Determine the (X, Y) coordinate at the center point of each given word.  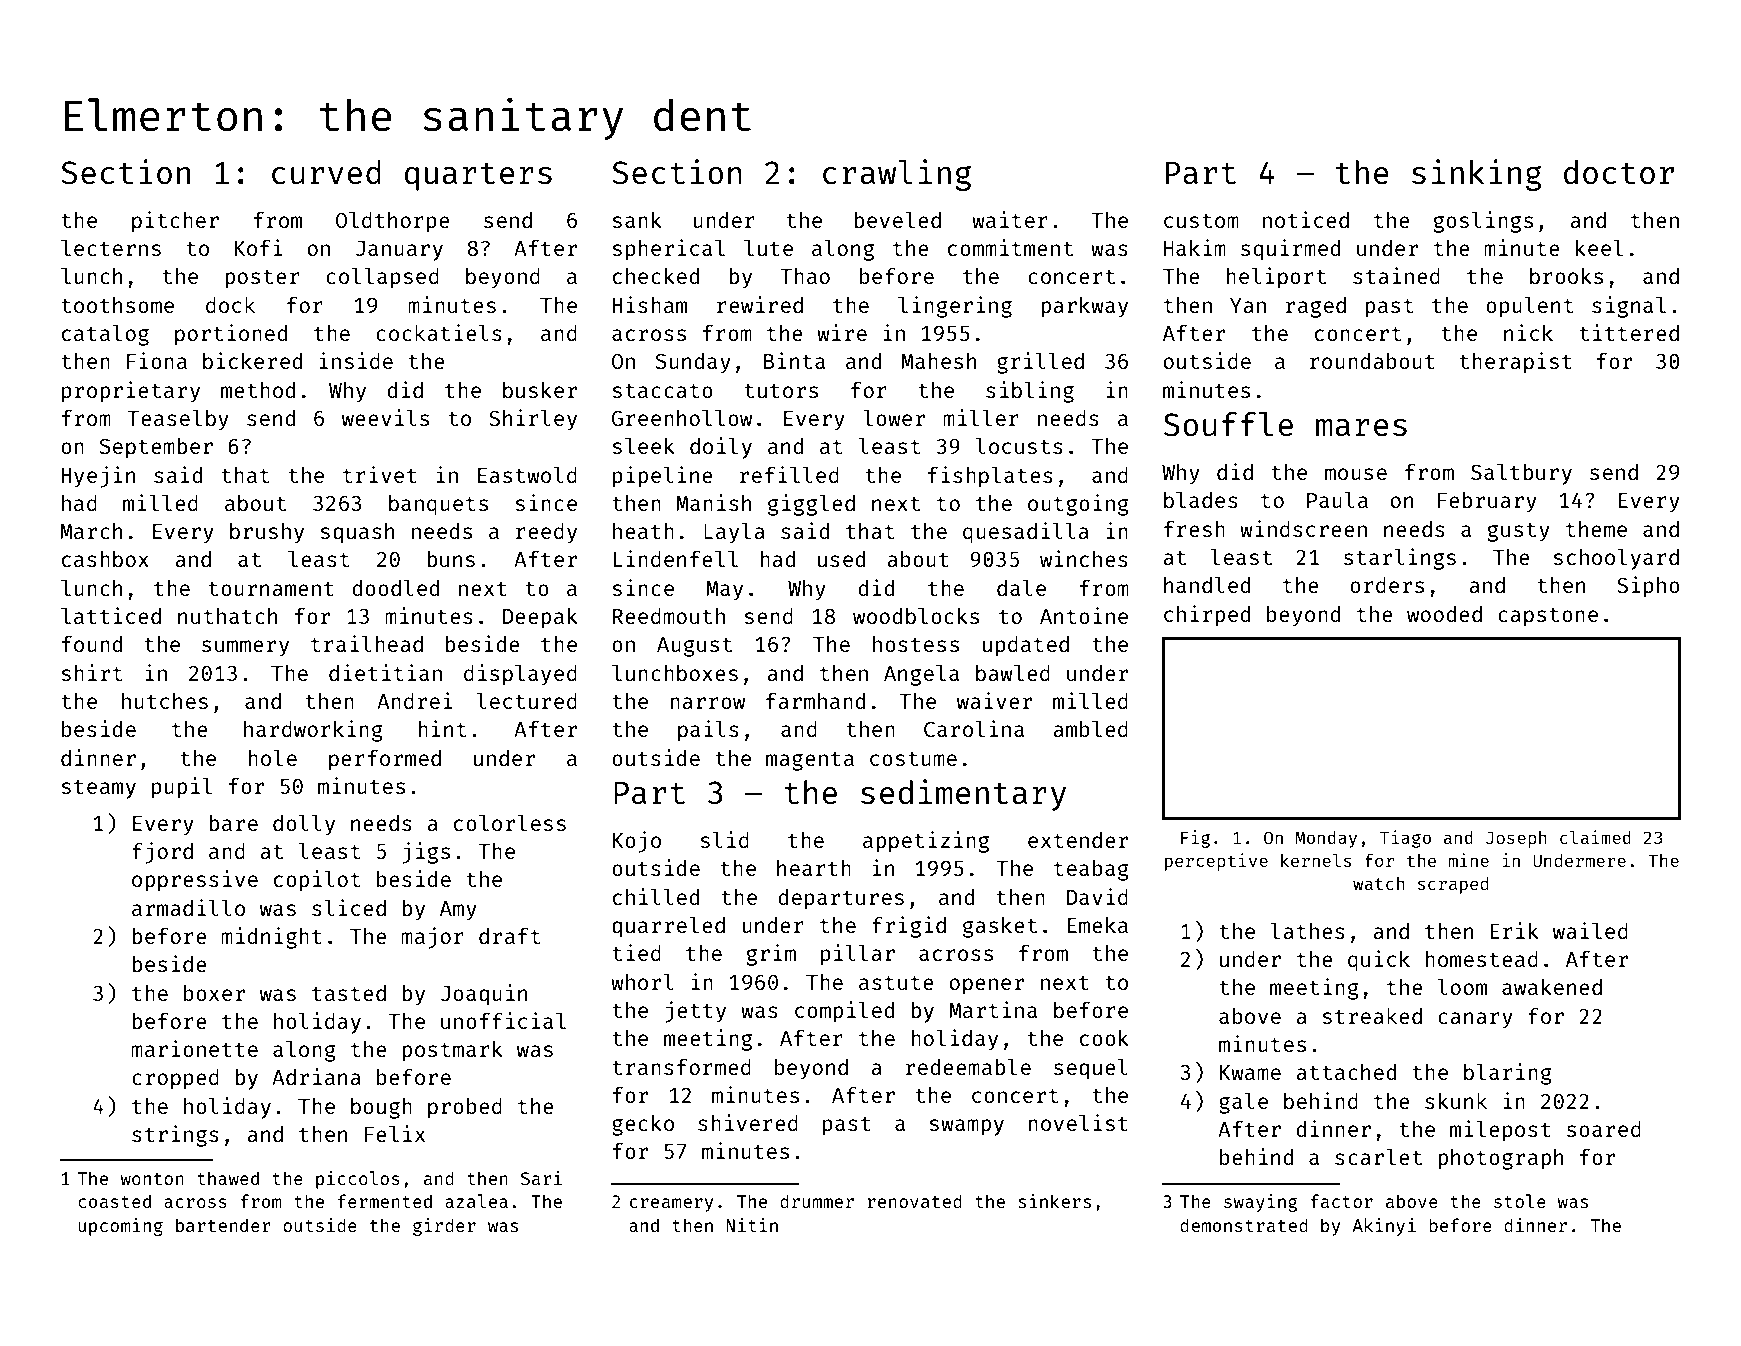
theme (1596, 529)
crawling (897, 175)
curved (326, 172)
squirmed (1290, 250)
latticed (111, 615)
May (724, 591)
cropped (175, 1079)
